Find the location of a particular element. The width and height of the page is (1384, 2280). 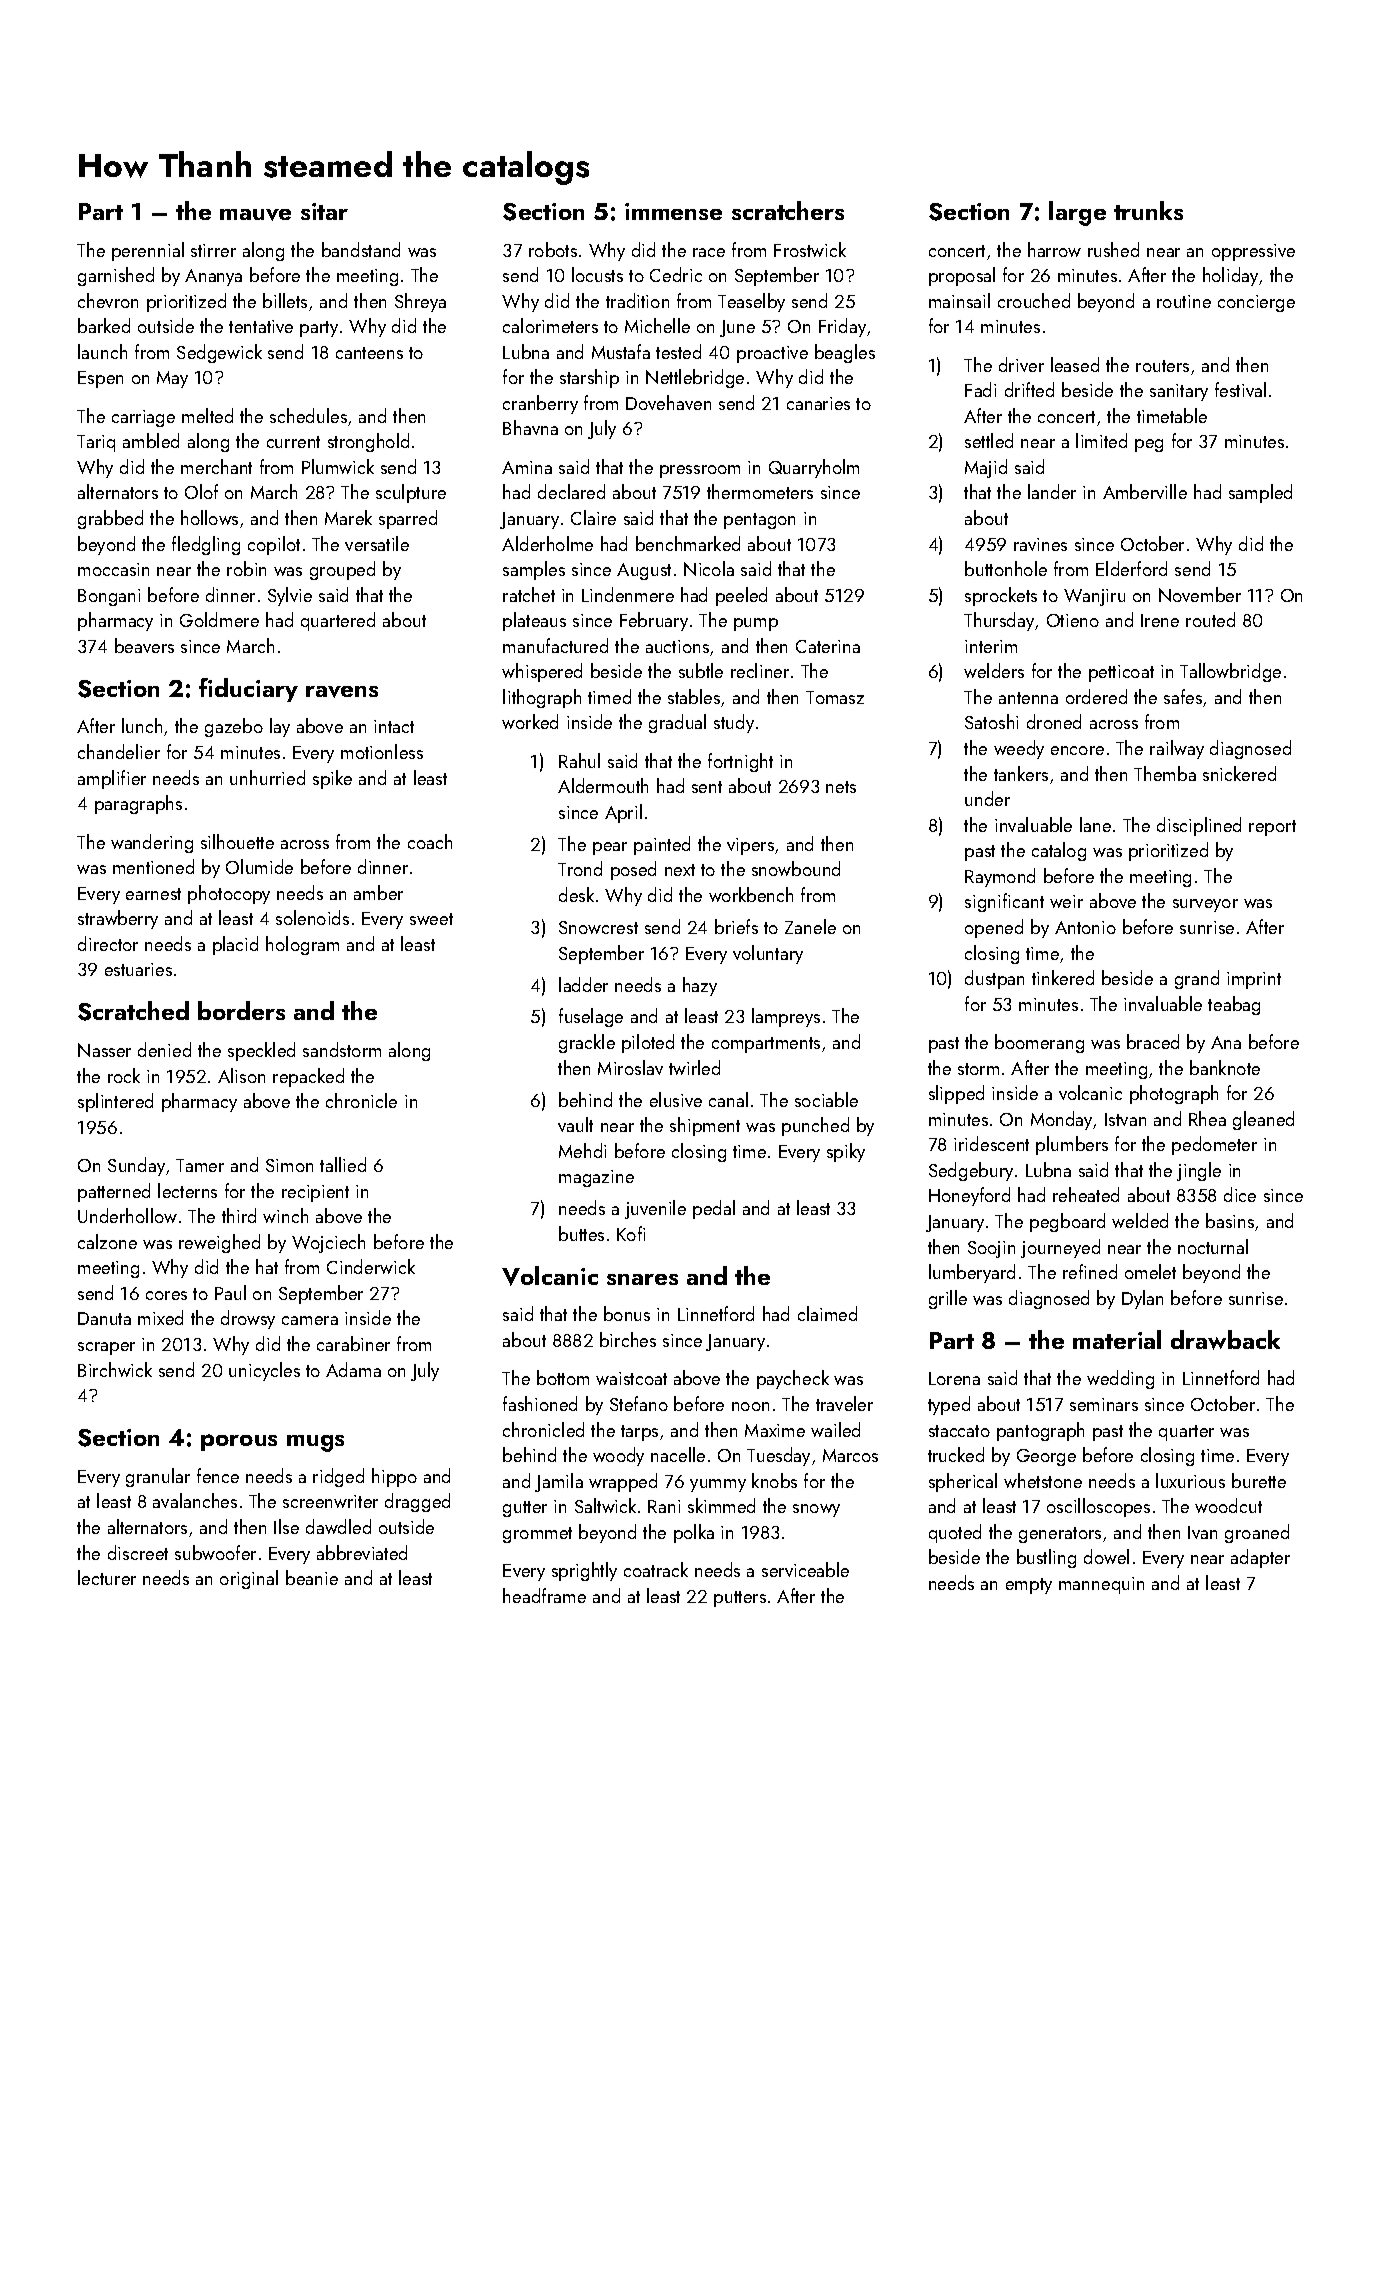

Elderford is located at coordinates (1131, 568).
